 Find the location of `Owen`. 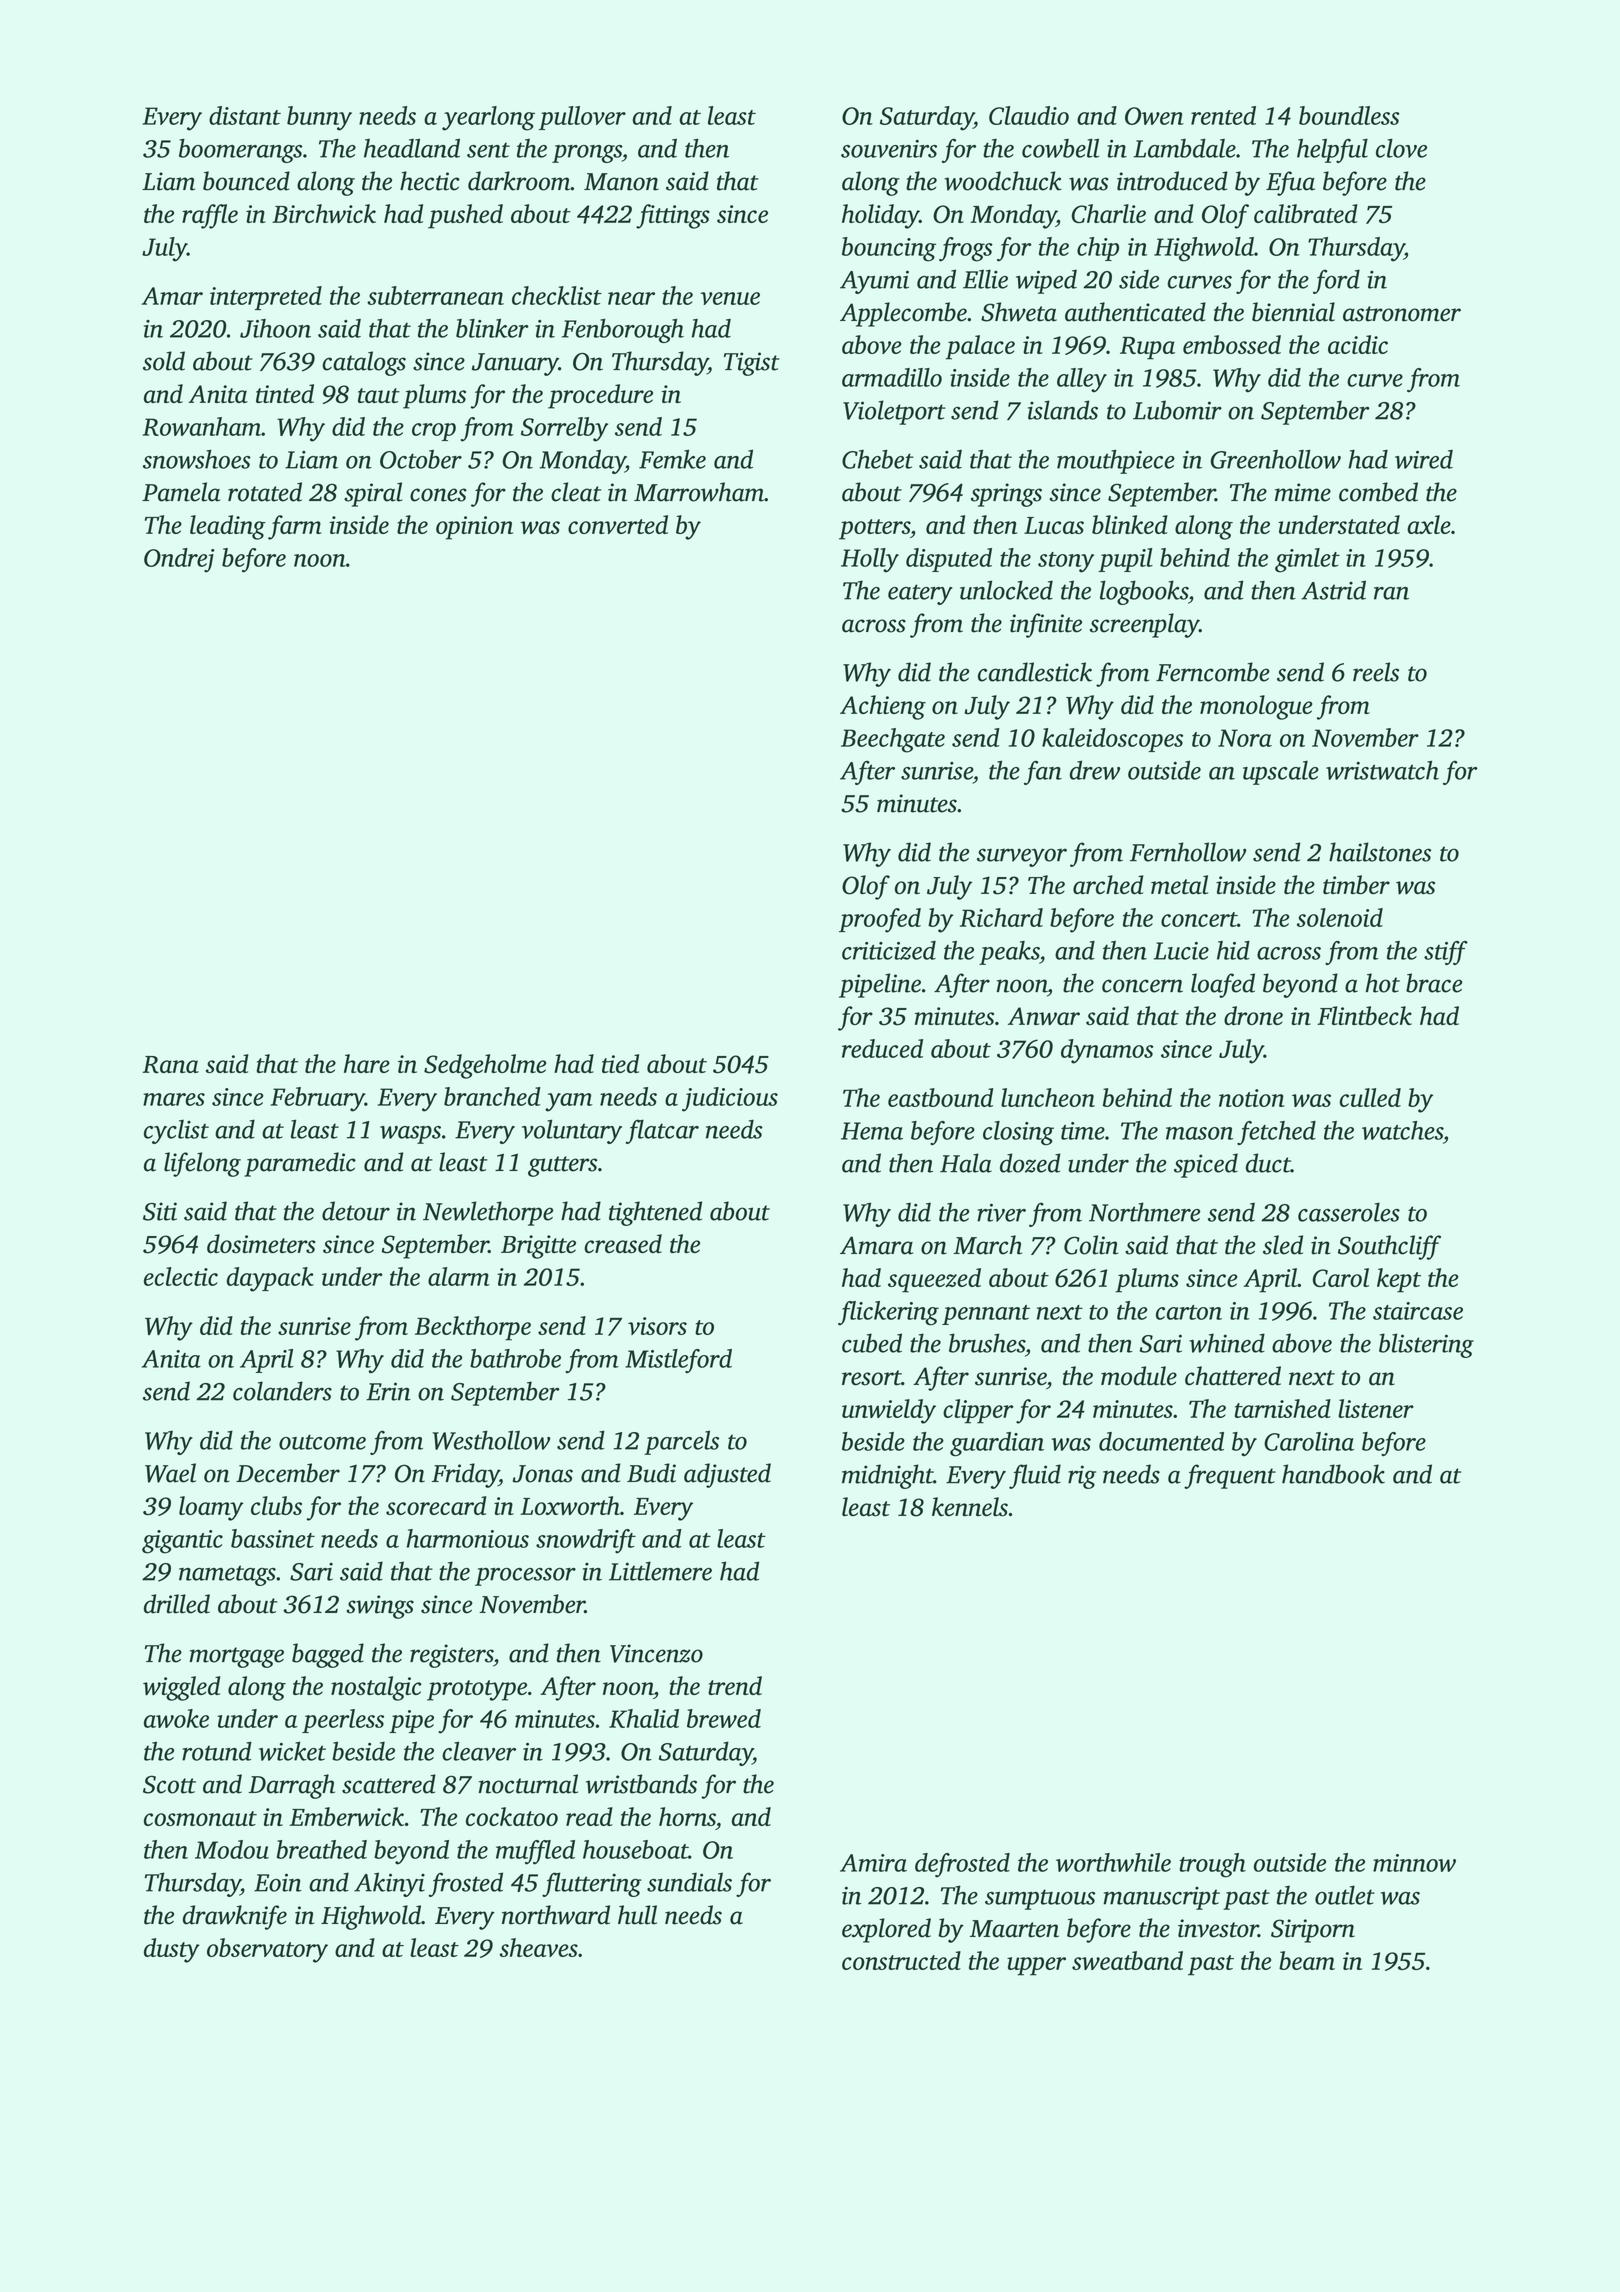

Owen is located at coordinates (1154, 116).
